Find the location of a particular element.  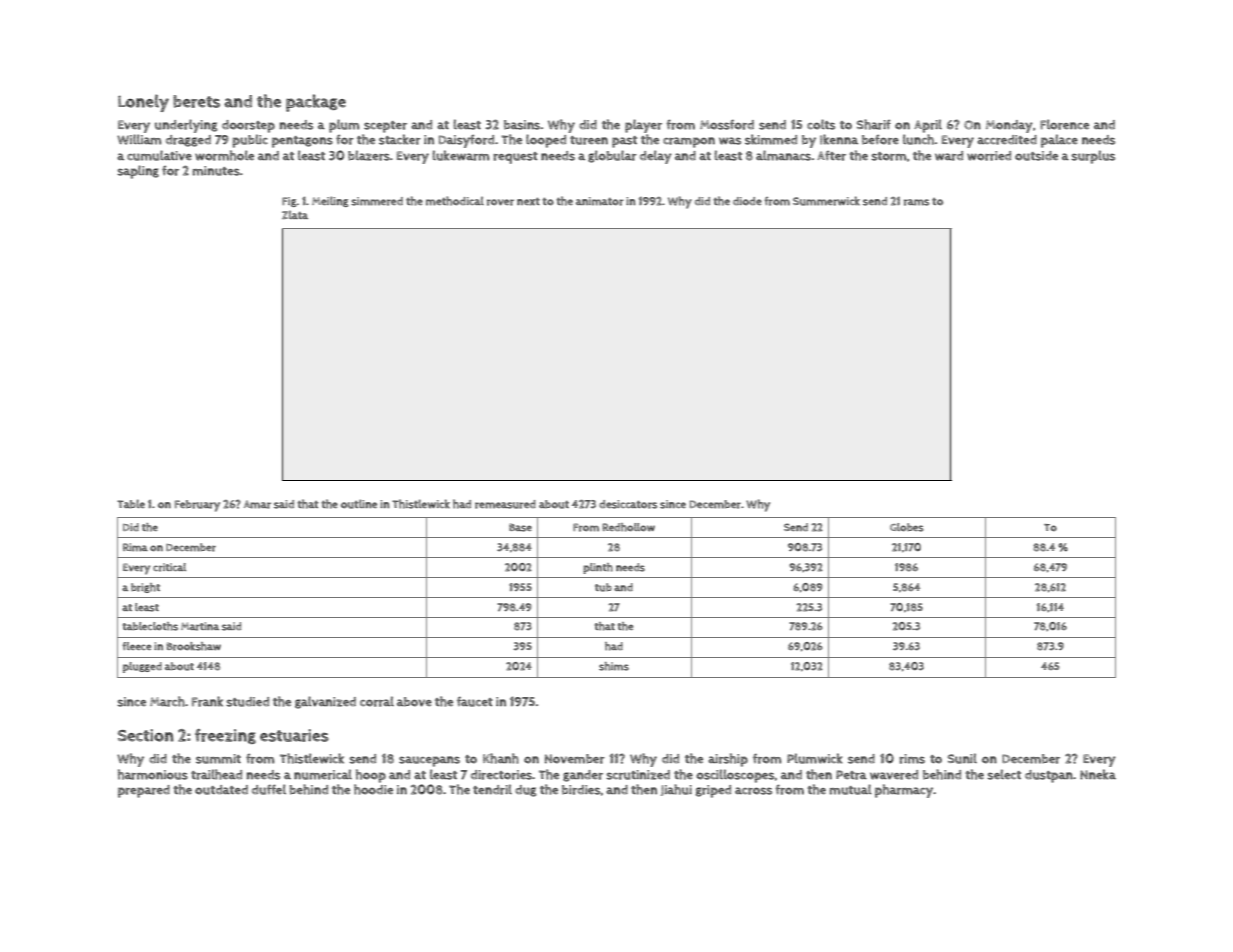

Brookshaw is located at coordinates (193, 646).
